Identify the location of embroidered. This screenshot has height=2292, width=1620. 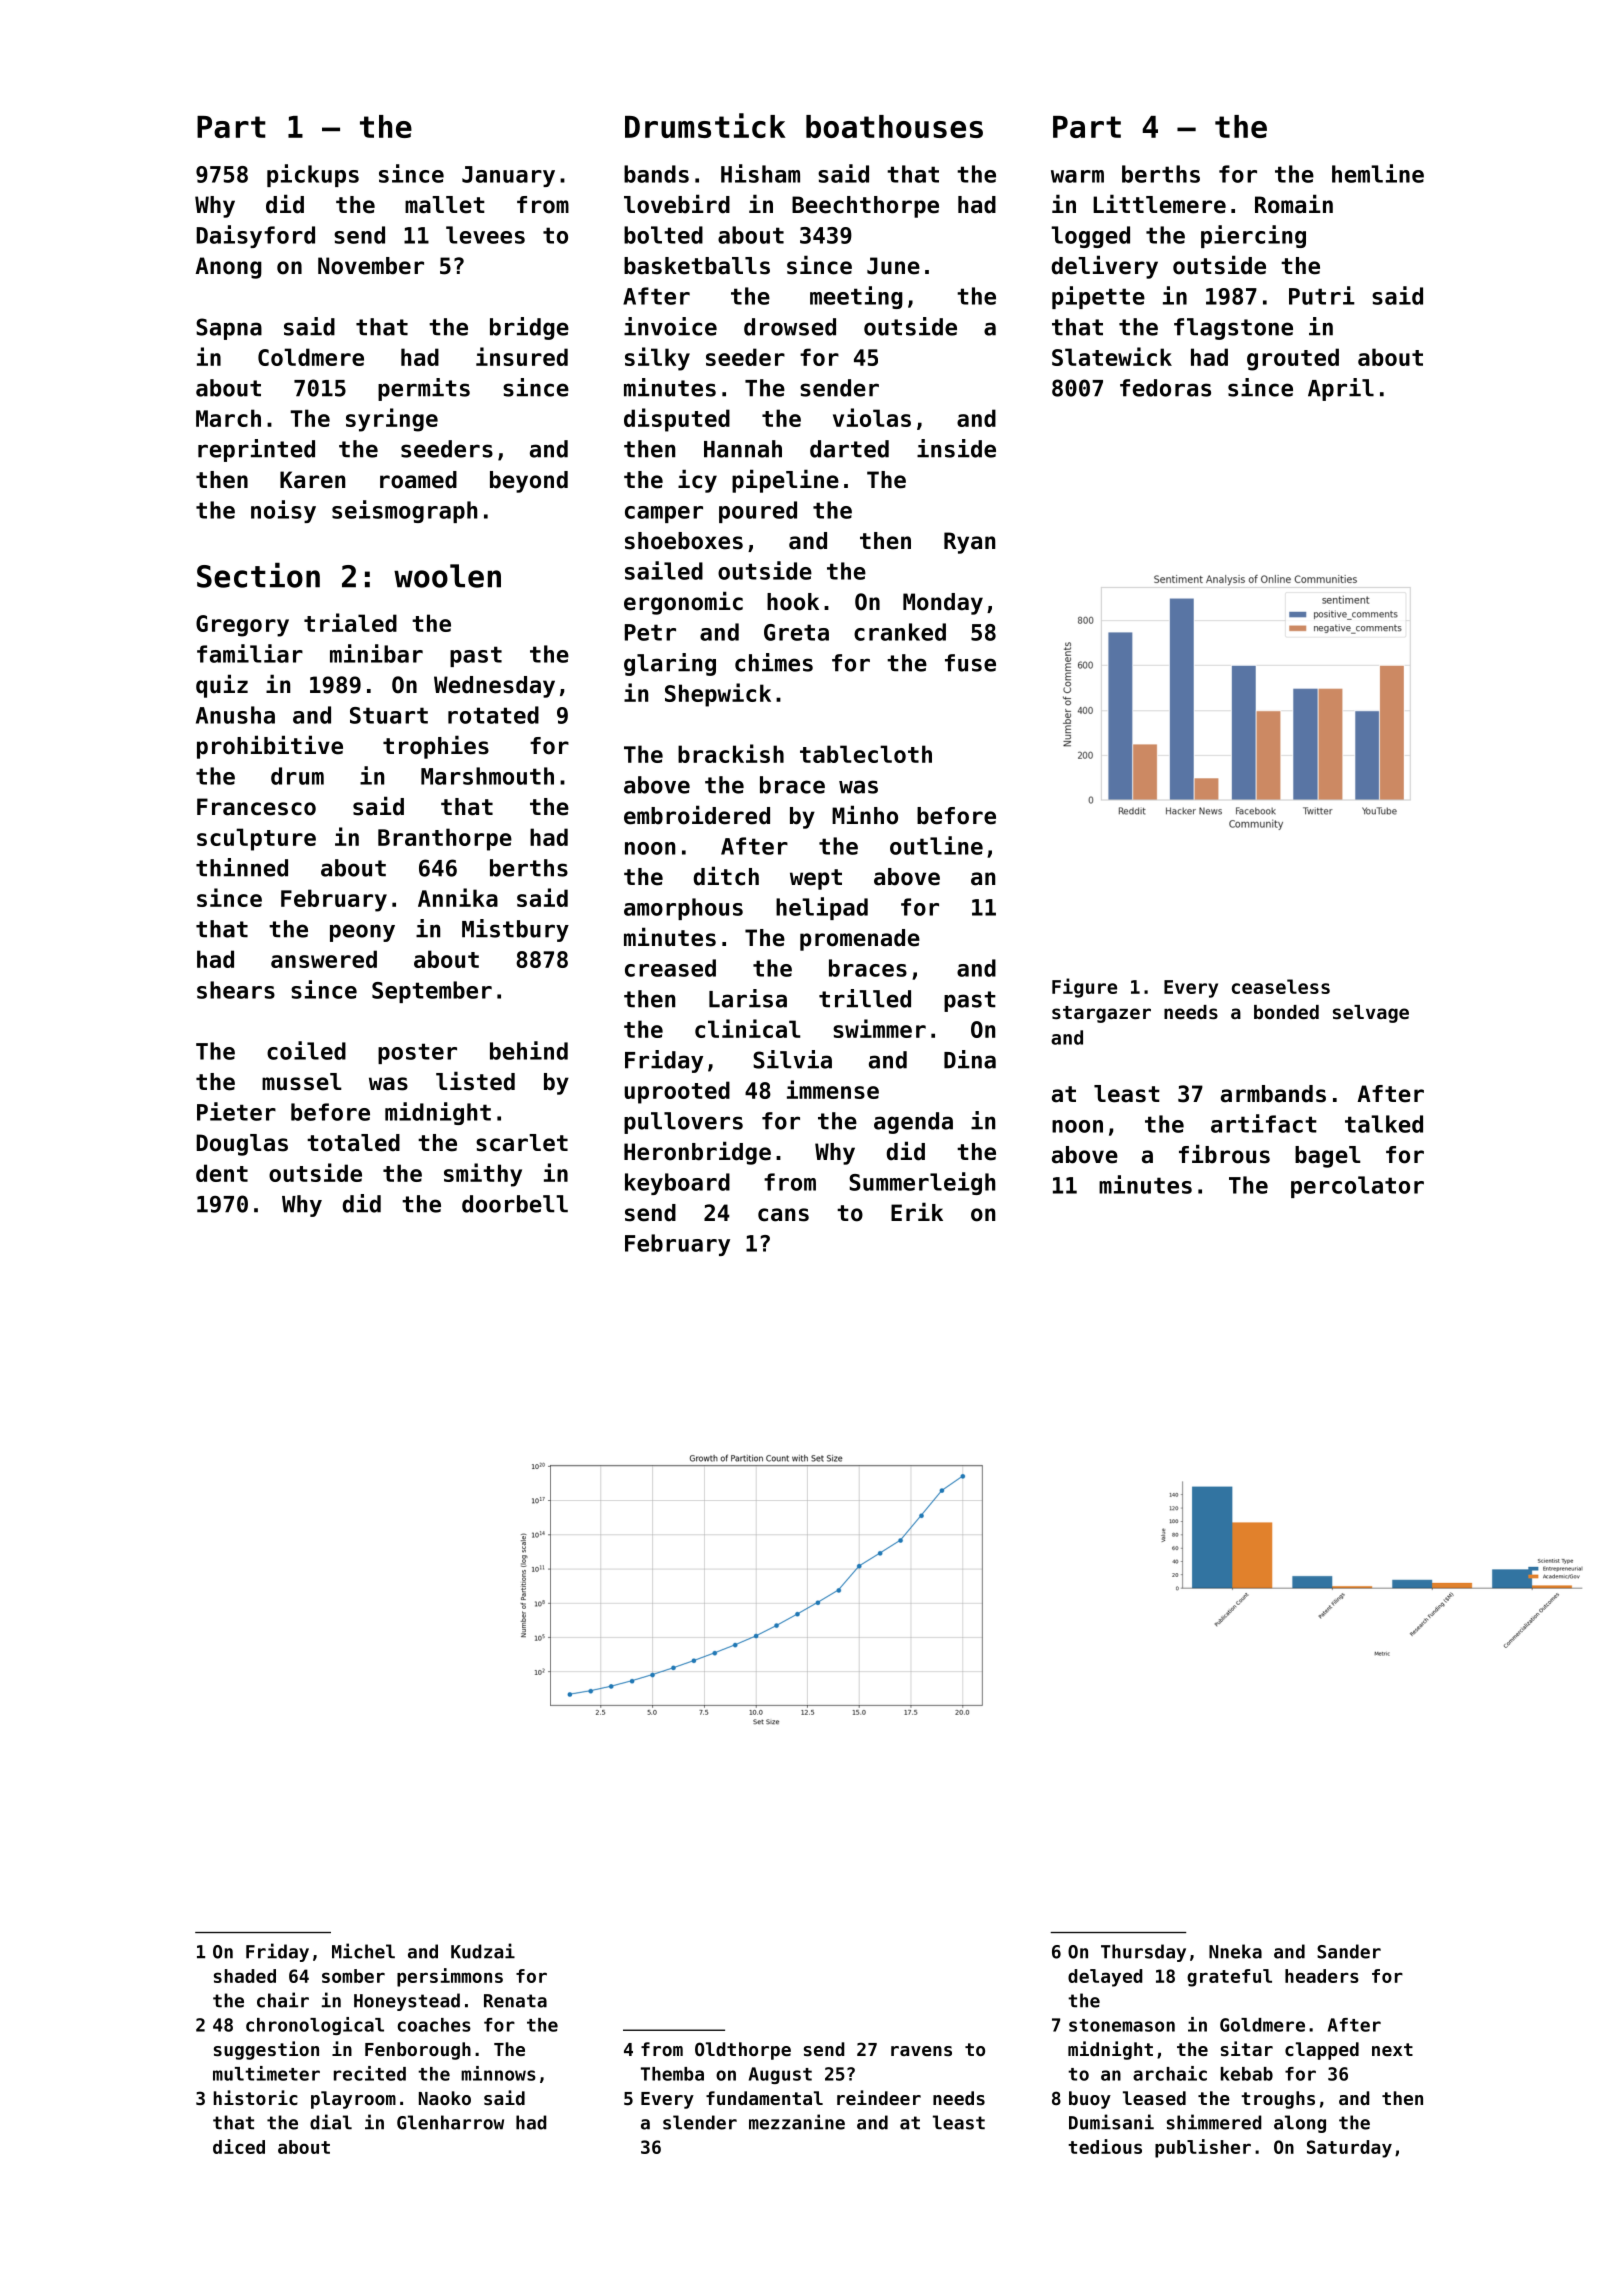
(697, 815).
